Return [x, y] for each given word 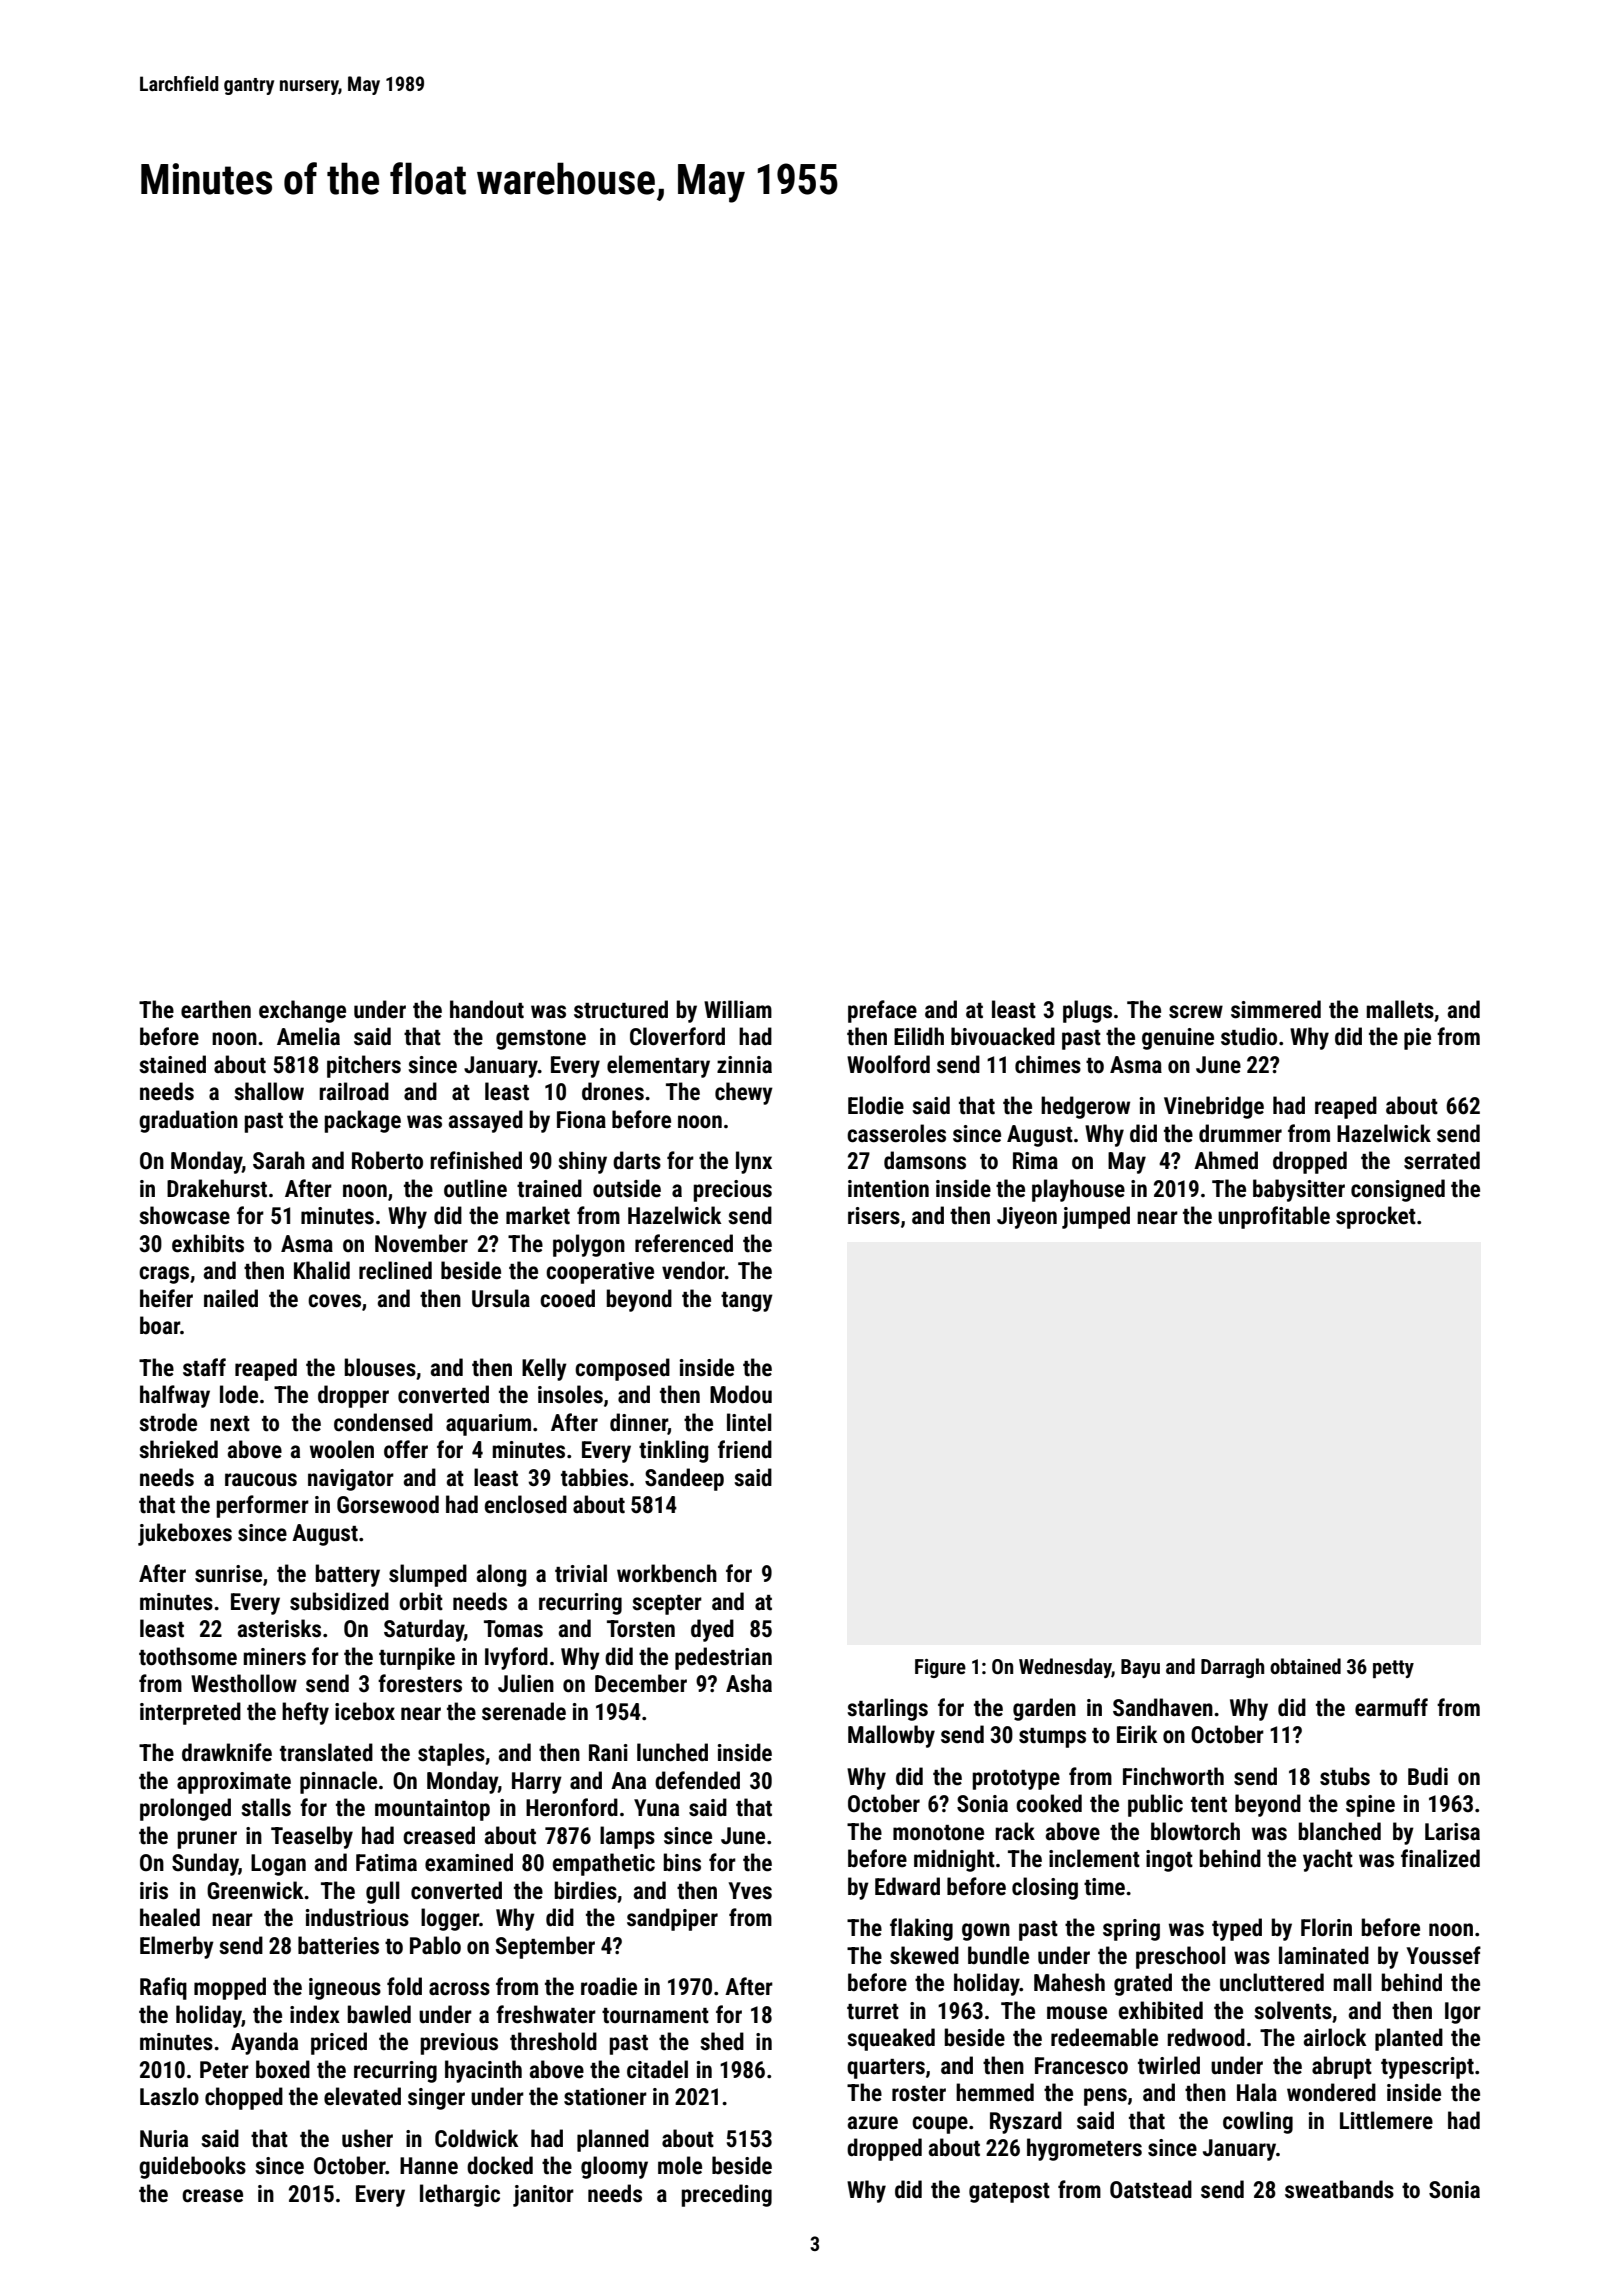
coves [334, 1301]
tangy [747, 1302]
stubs [1345, 1776]
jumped [1096, 1217]
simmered [1276, 1009]
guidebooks [192, 2167]
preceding [727, 2195]
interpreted [190, 1713]
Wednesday [1065, 1668]
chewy [744, 1093]
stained [172, 1064]
